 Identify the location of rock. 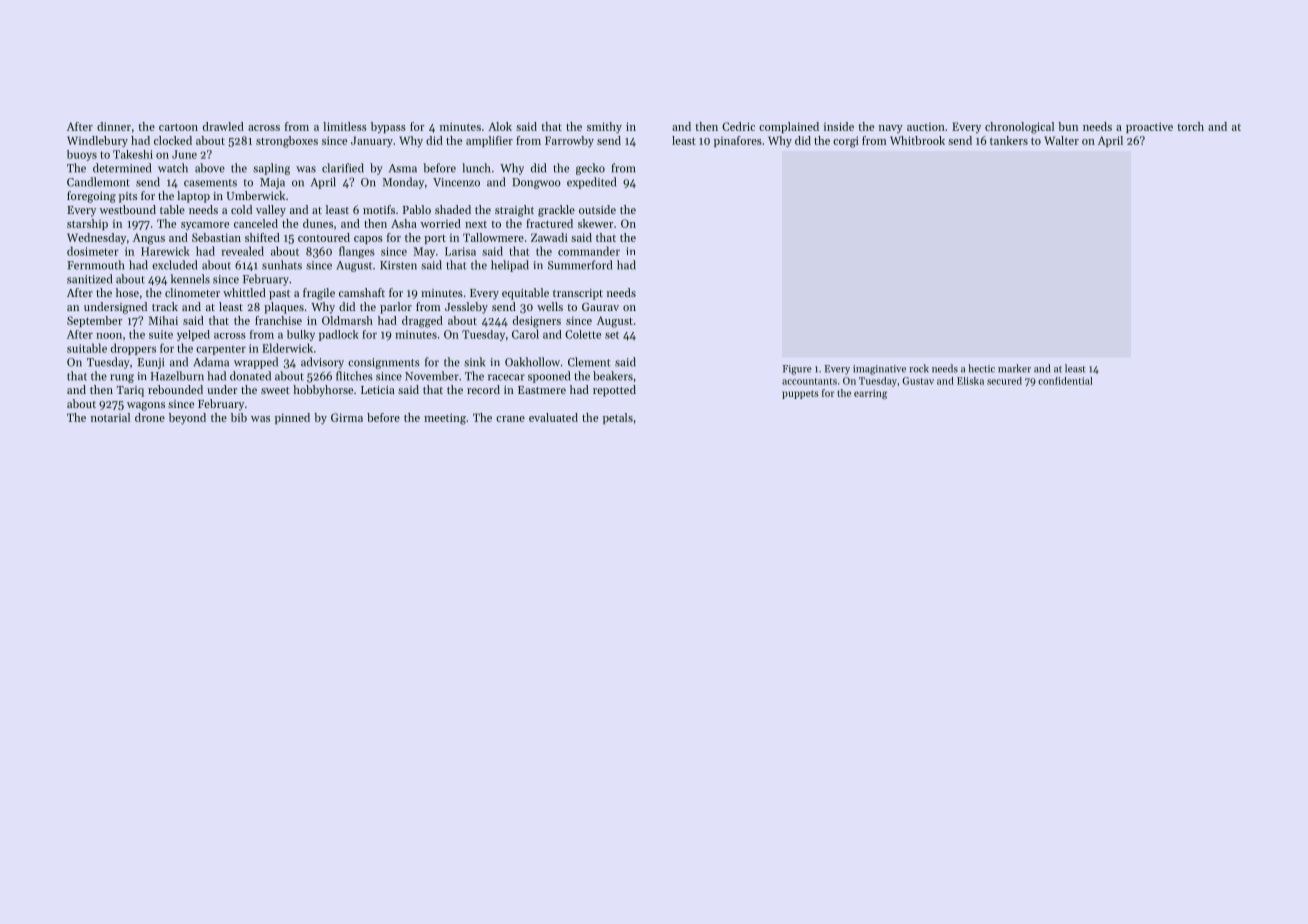
(919, 368).
